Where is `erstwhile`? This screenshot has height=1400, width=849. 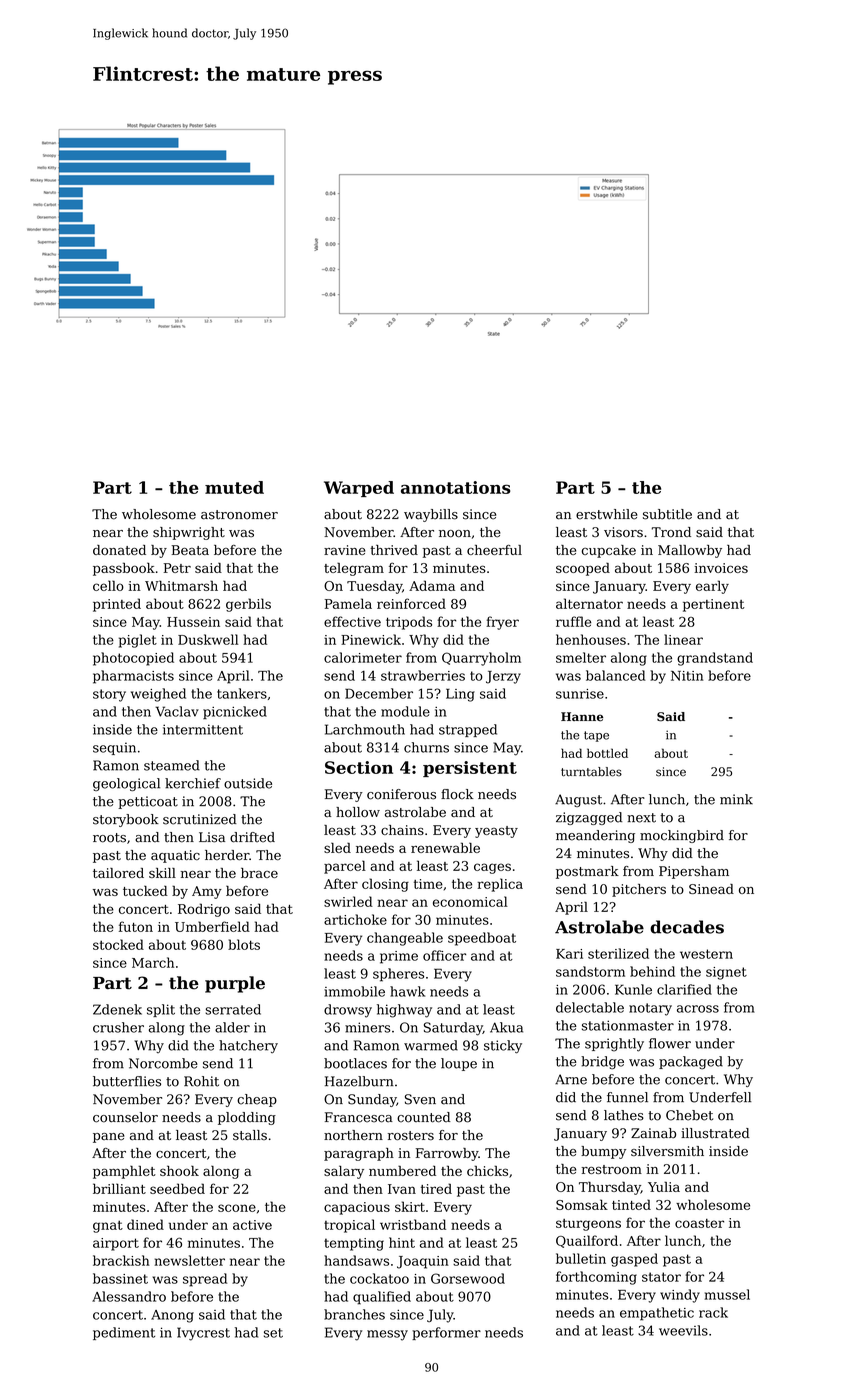
erstwhile is located at coordinates (606, 514).
